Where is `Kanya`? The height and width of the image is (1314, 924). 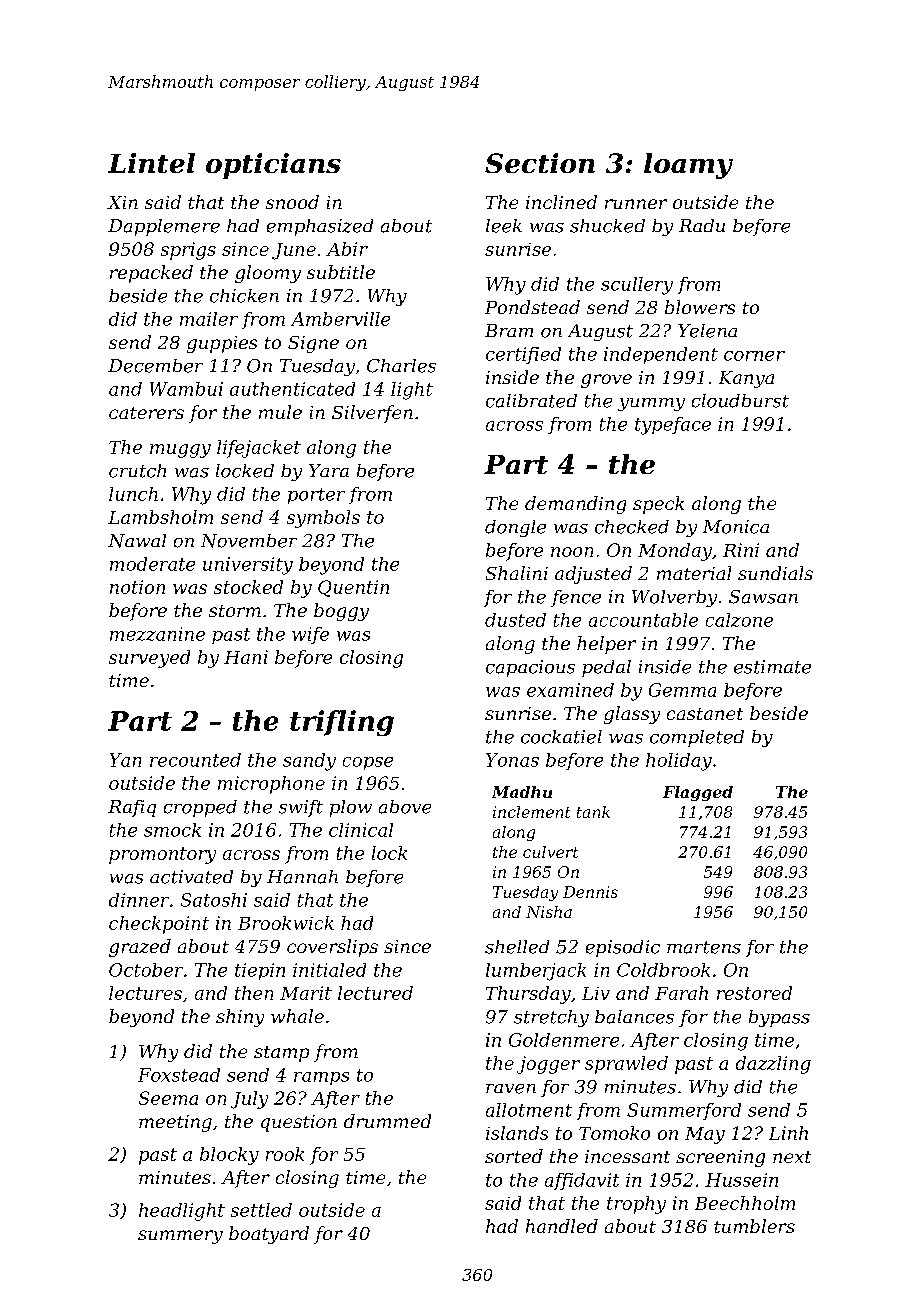
Kanya is located at coordinates (746, 379).
